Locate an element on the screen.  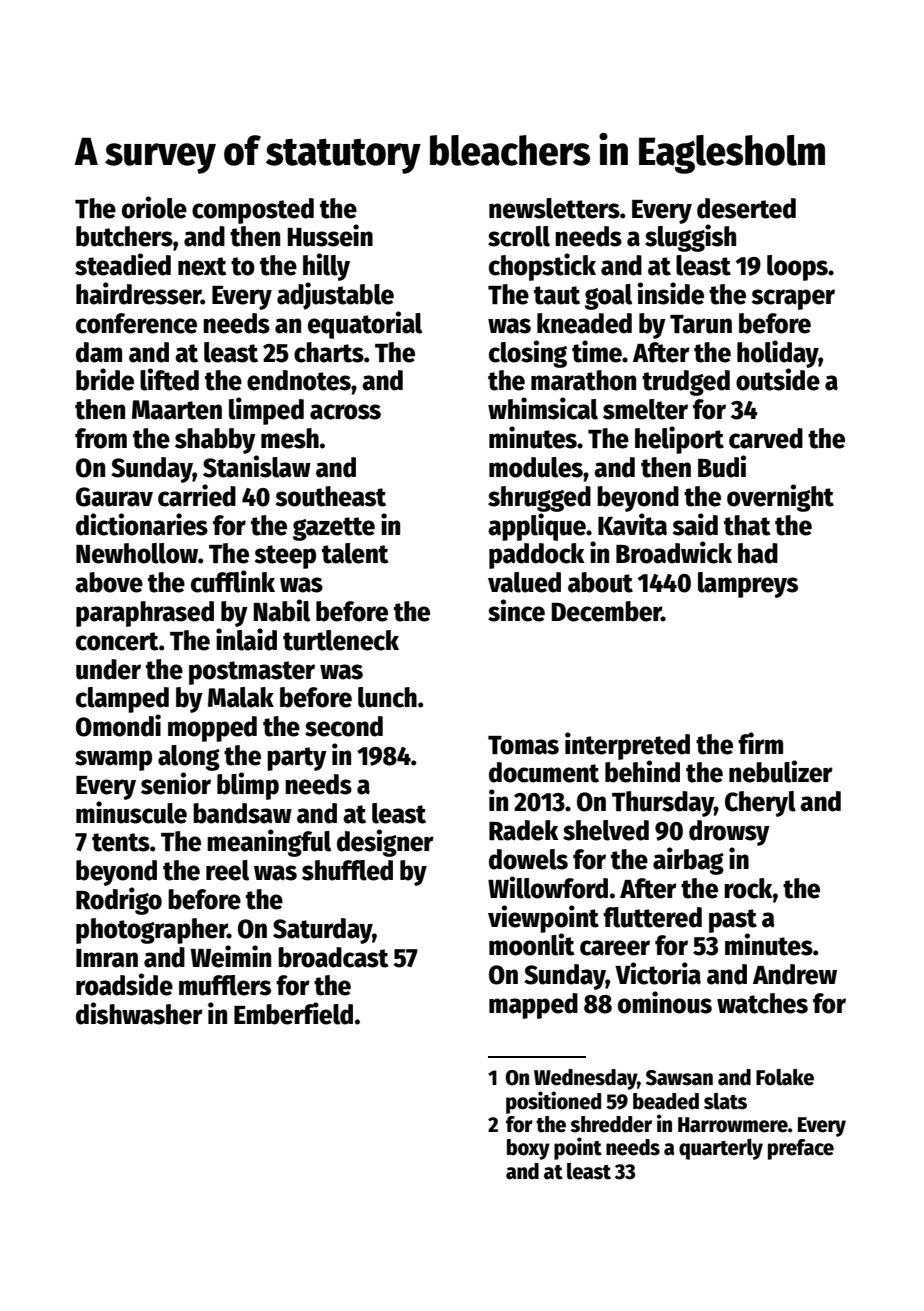
Willowford is located at coordinates (548, 887).
